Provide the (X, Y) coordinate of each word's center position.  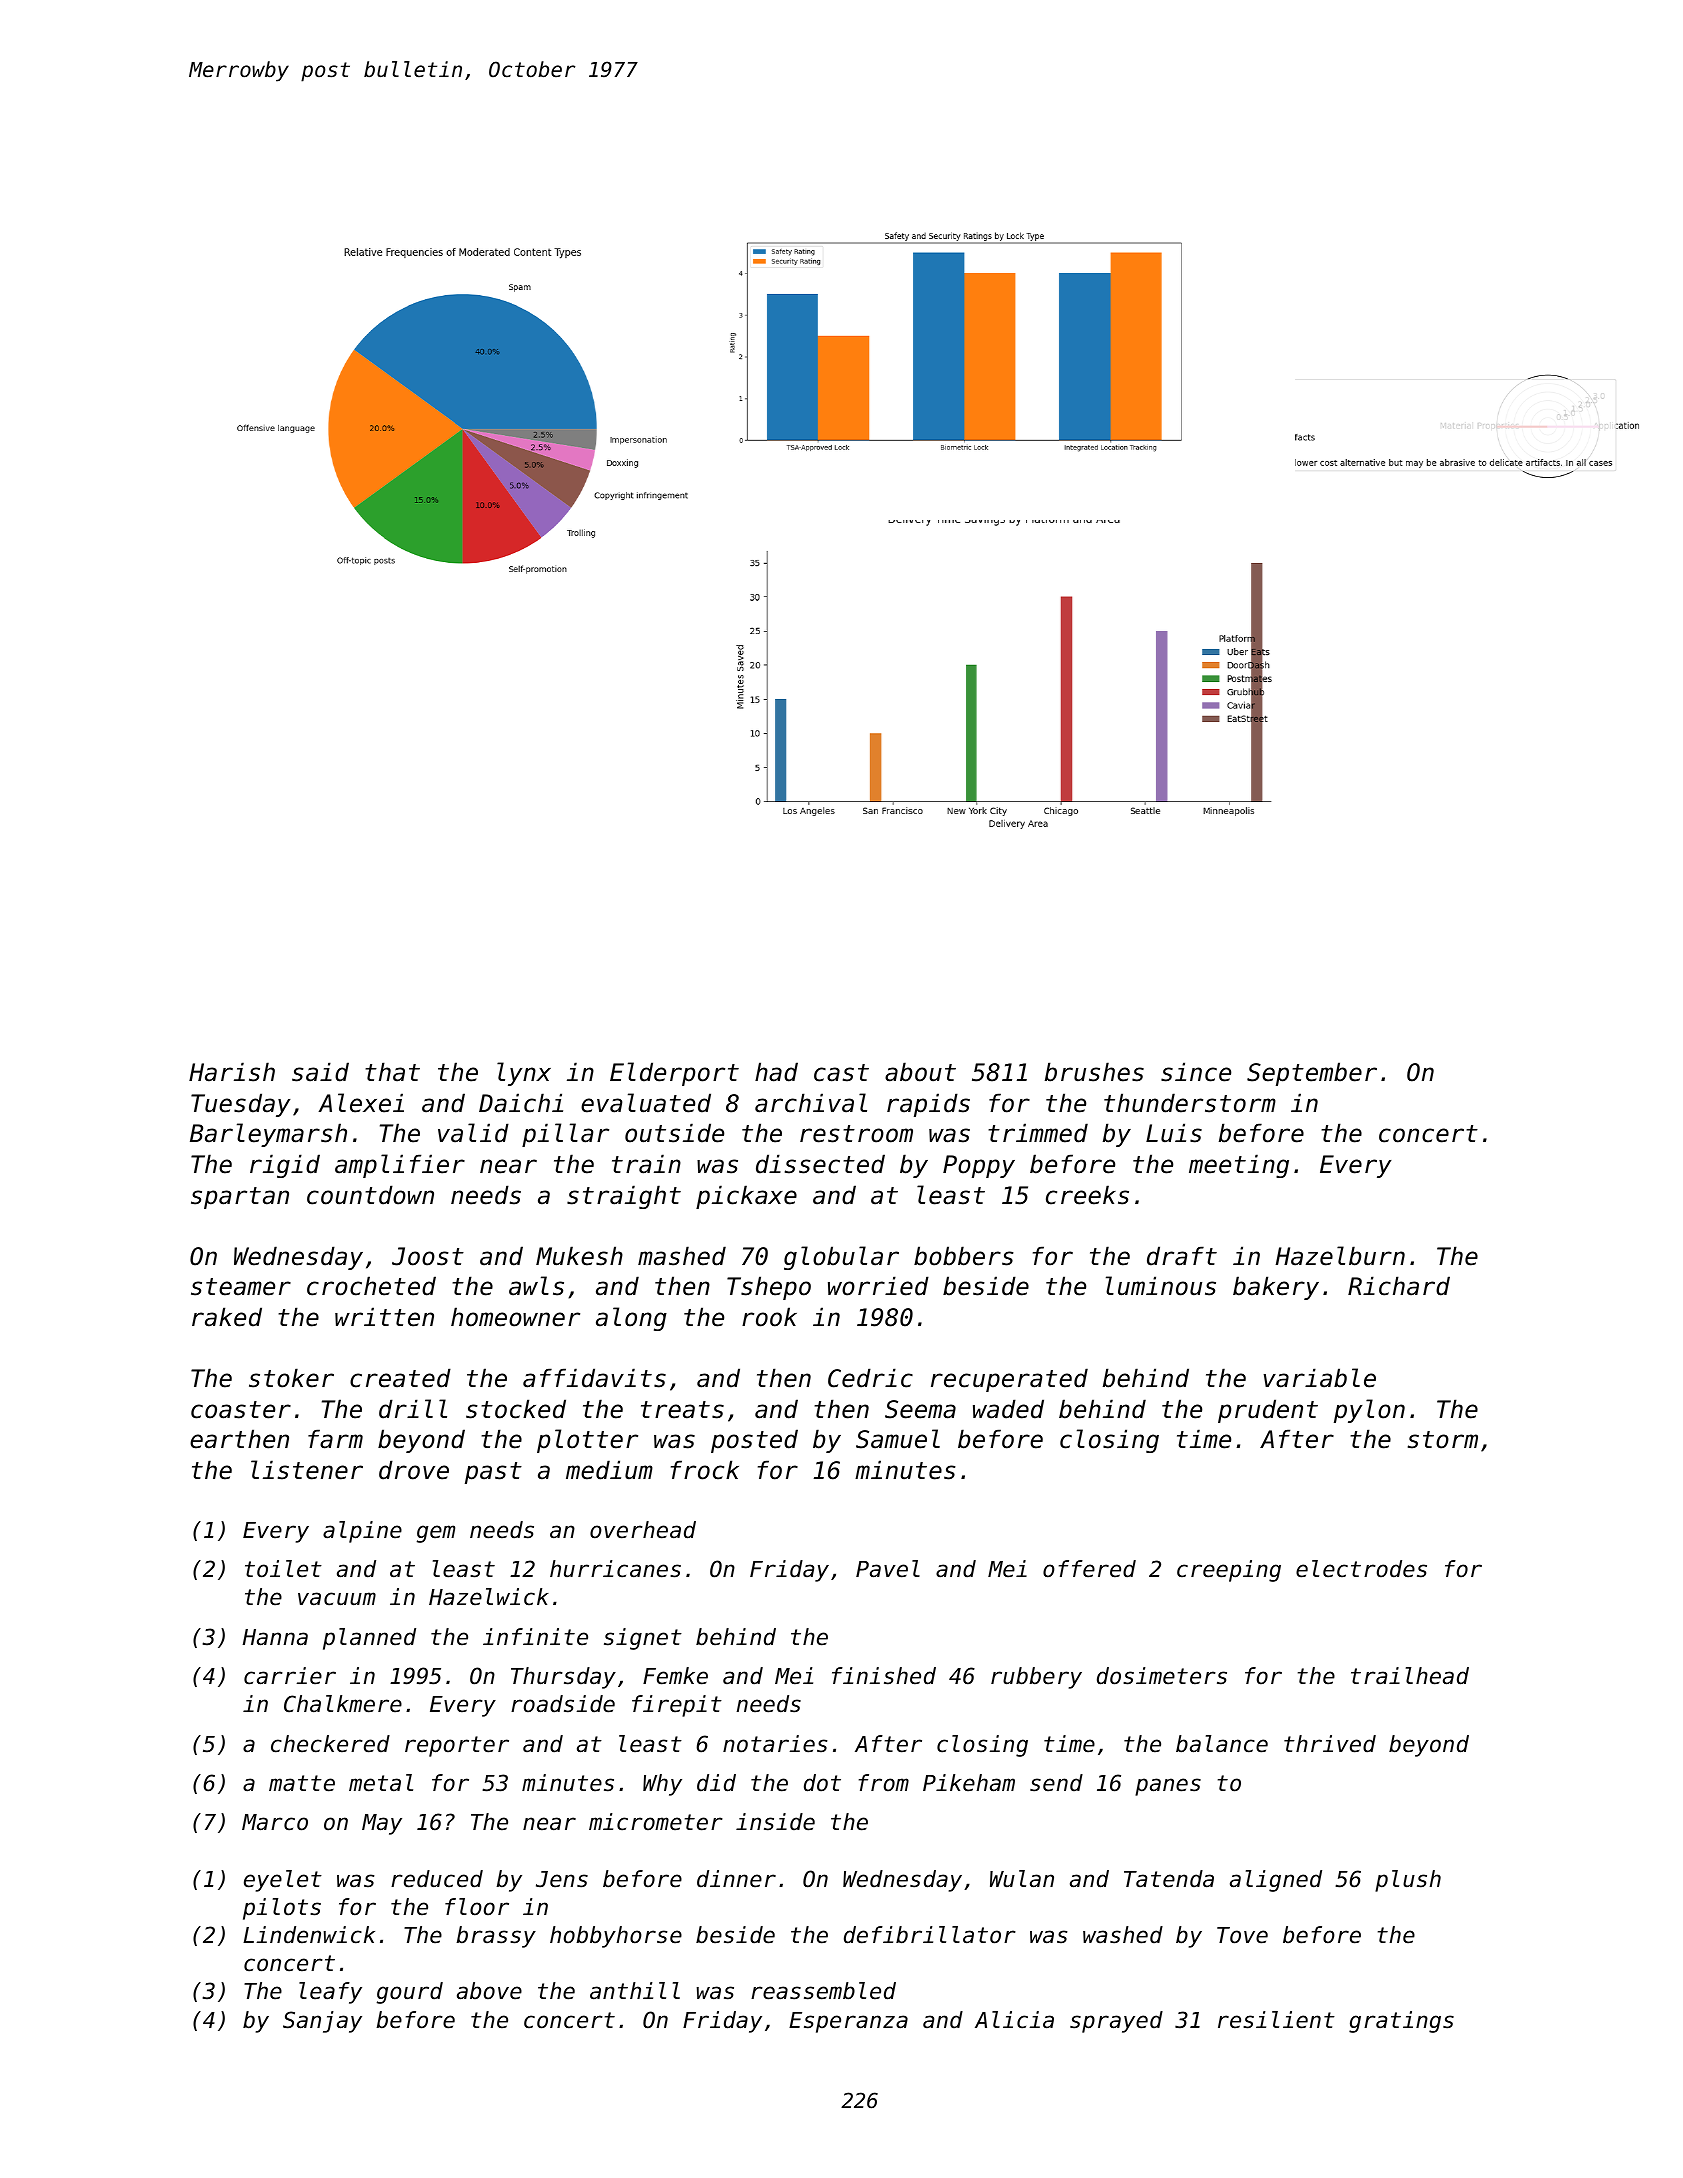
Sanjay (322, 2022)
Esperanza (848, 2022)
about (920, 1072)
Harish (232, 1072)
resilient (1276, 2020)
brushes (1094, 1072)
